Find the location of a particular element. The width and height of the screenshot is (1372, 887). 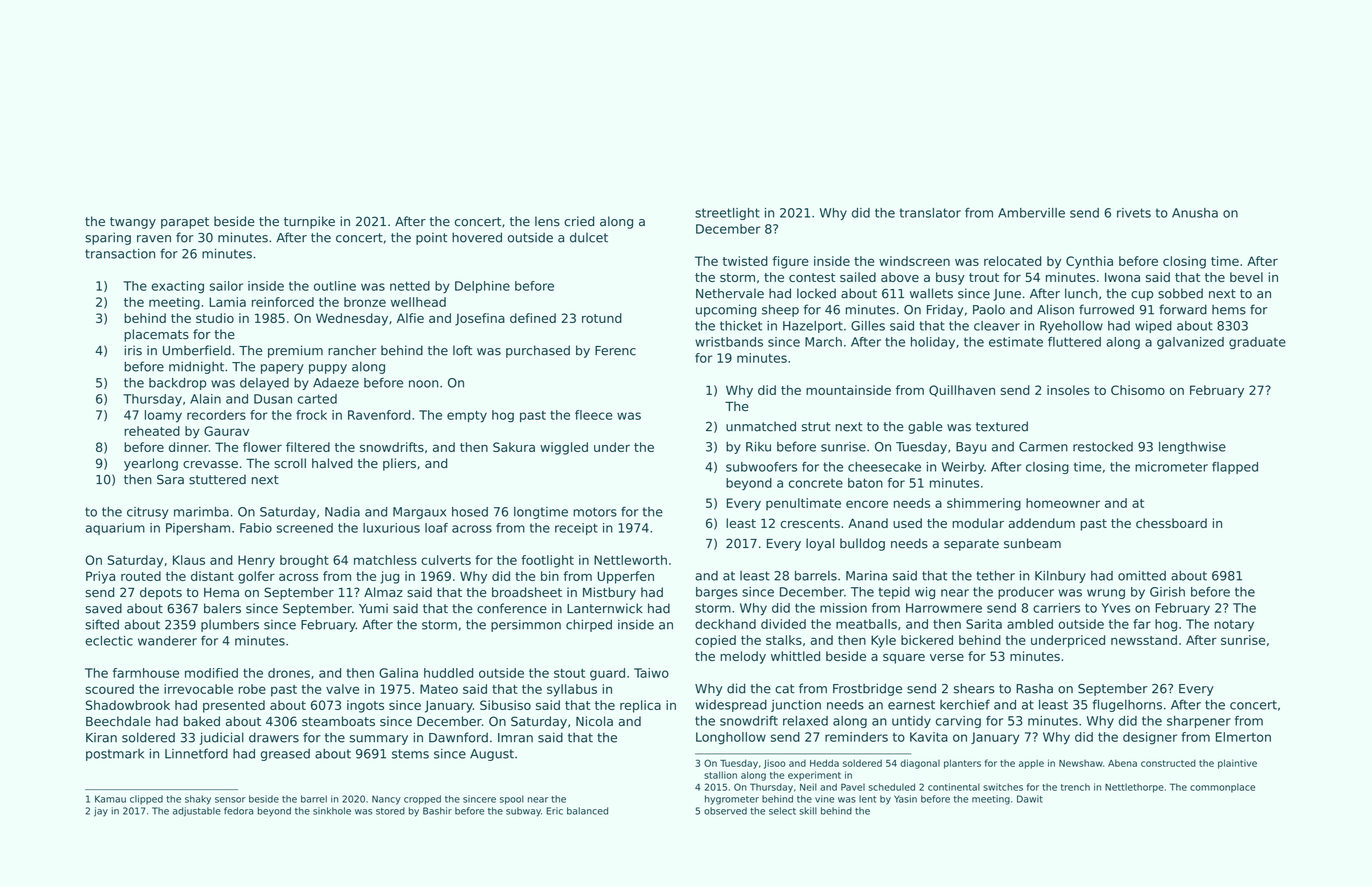

commonplace is located at coordinates (1222, 788).
